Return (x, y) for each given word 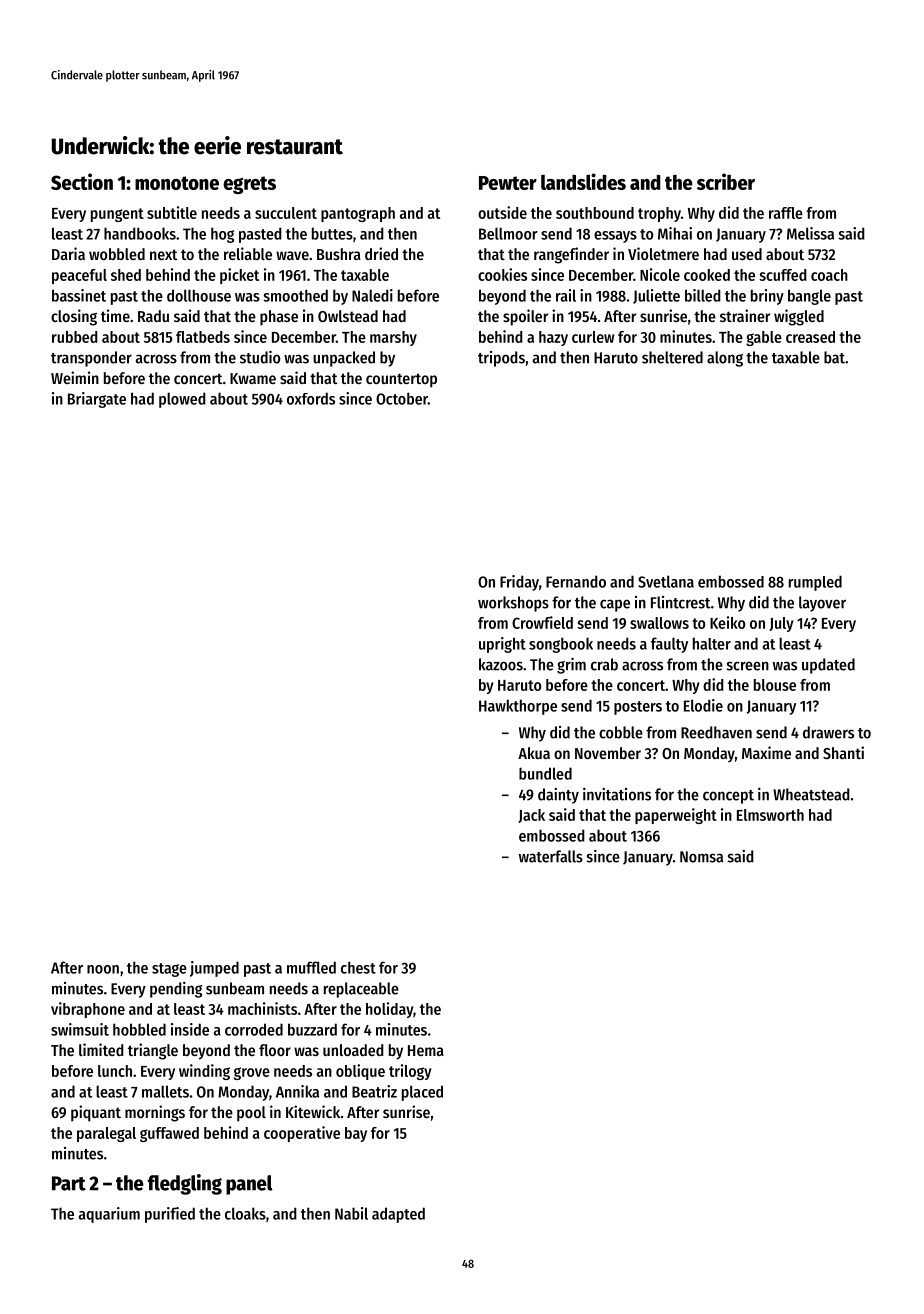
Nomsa (701, 857)
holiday (389, 1010)
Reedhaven (716, 732)
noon (103, 969)
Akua (534, 753)
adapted (398, 1215)
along (725, 359)
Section (82, 181)
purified (170, 1215)
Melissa (810, 233)
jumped (214, 969)
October (402, 398)
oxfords (311, 398)
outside (502, 212)
